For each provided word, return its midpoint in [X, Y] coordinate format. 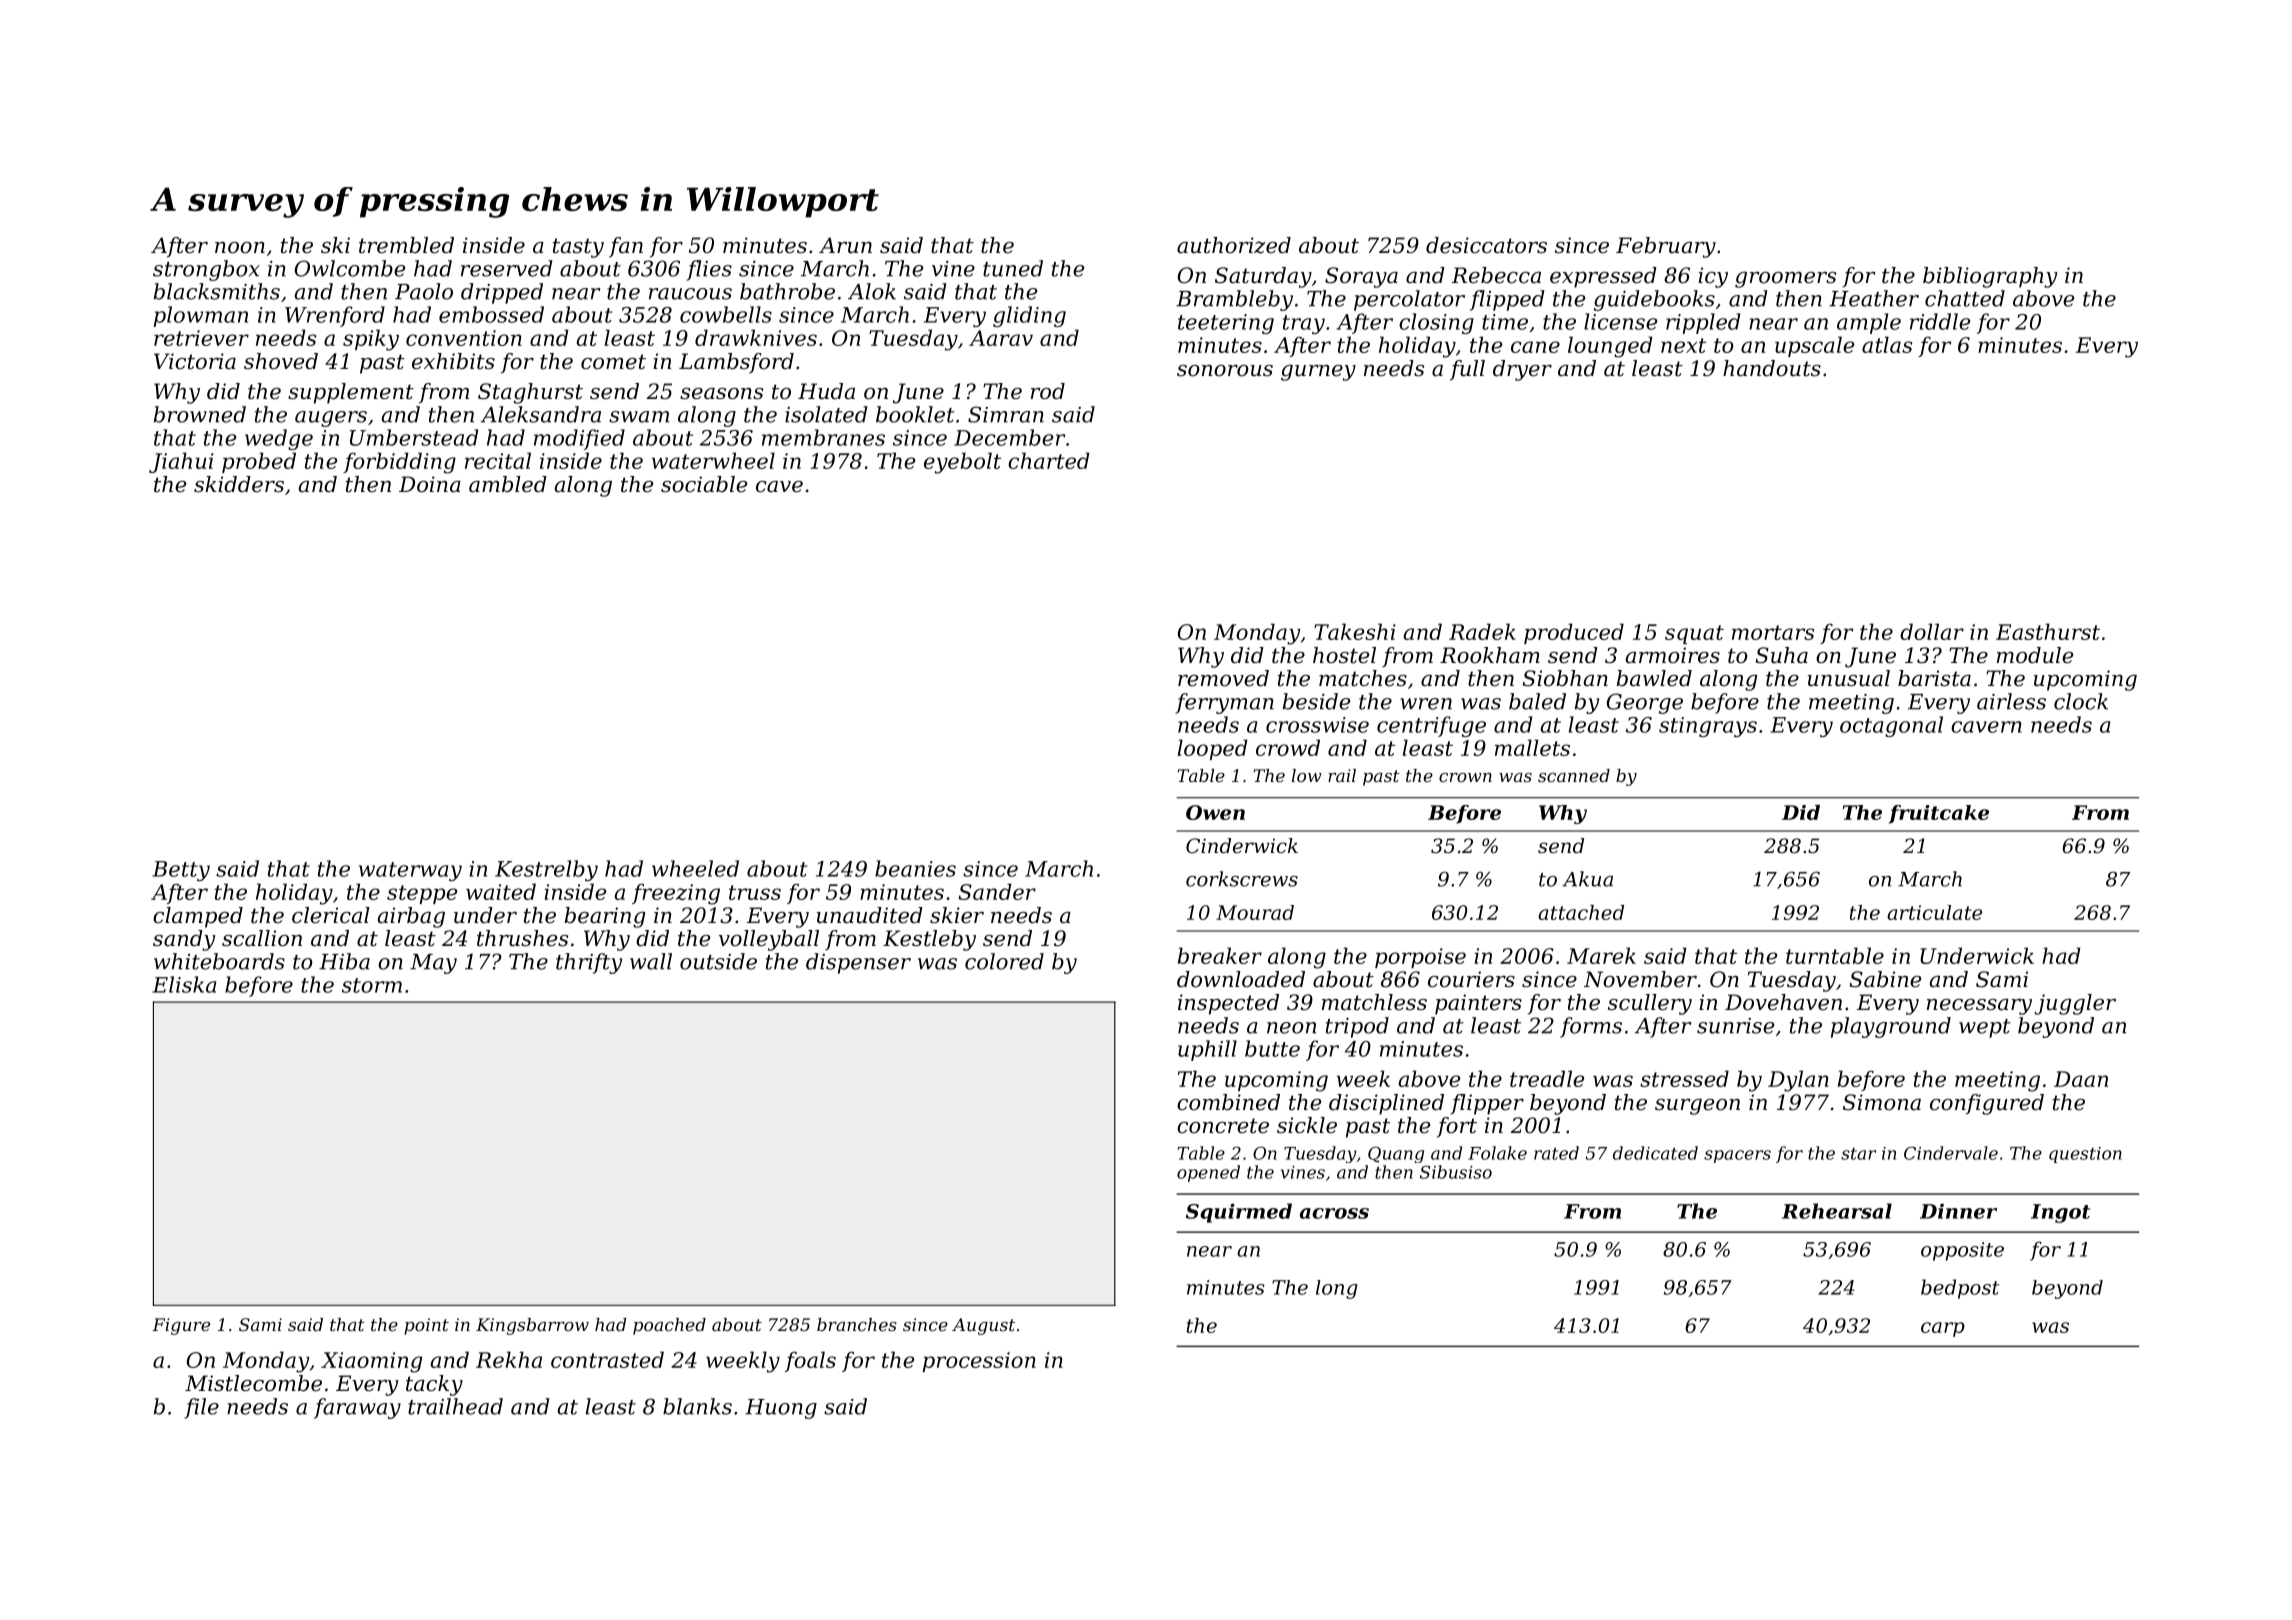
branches [857, 1324]
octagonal [1891, 726]
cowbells [726, 314]
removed [1223, 678]
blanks [697, 1406]
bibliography [1990, 277]
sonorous [1225, 371]
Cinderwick [1242, 846]
